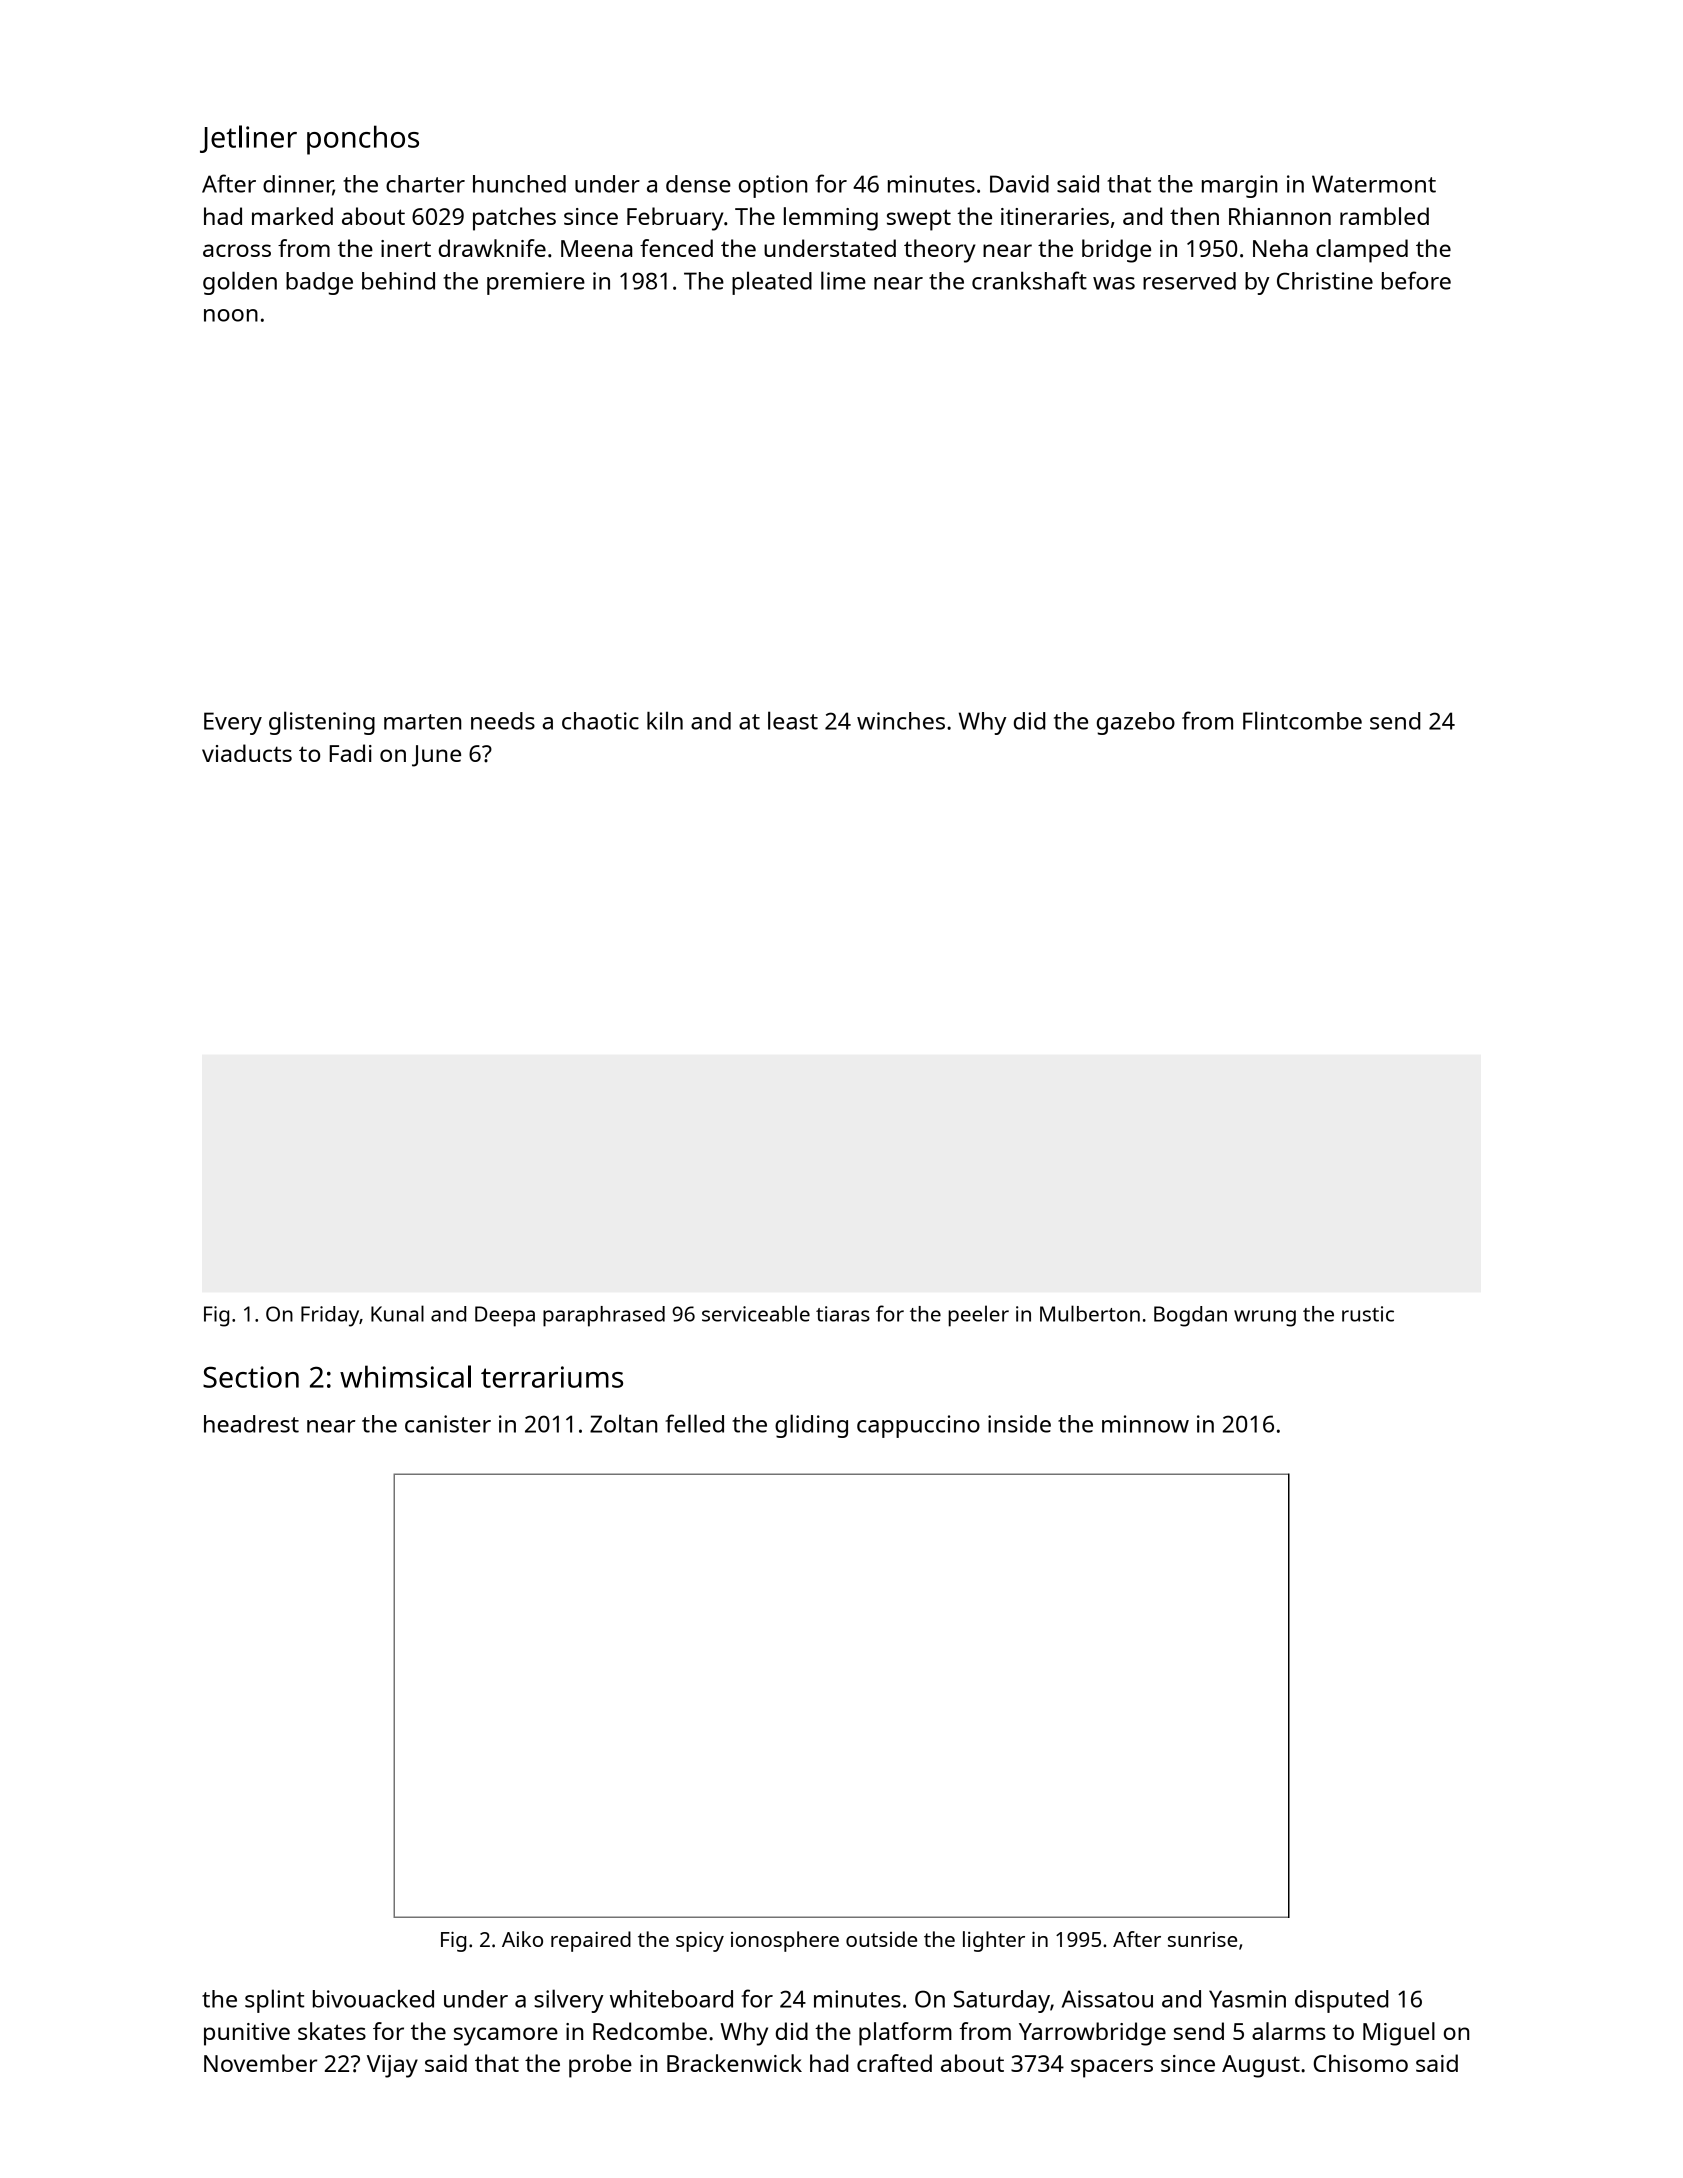  What do you see at coordinates (275, 2001) in the screenshot?
I see `splint` at bounding box center [275, 2001].
